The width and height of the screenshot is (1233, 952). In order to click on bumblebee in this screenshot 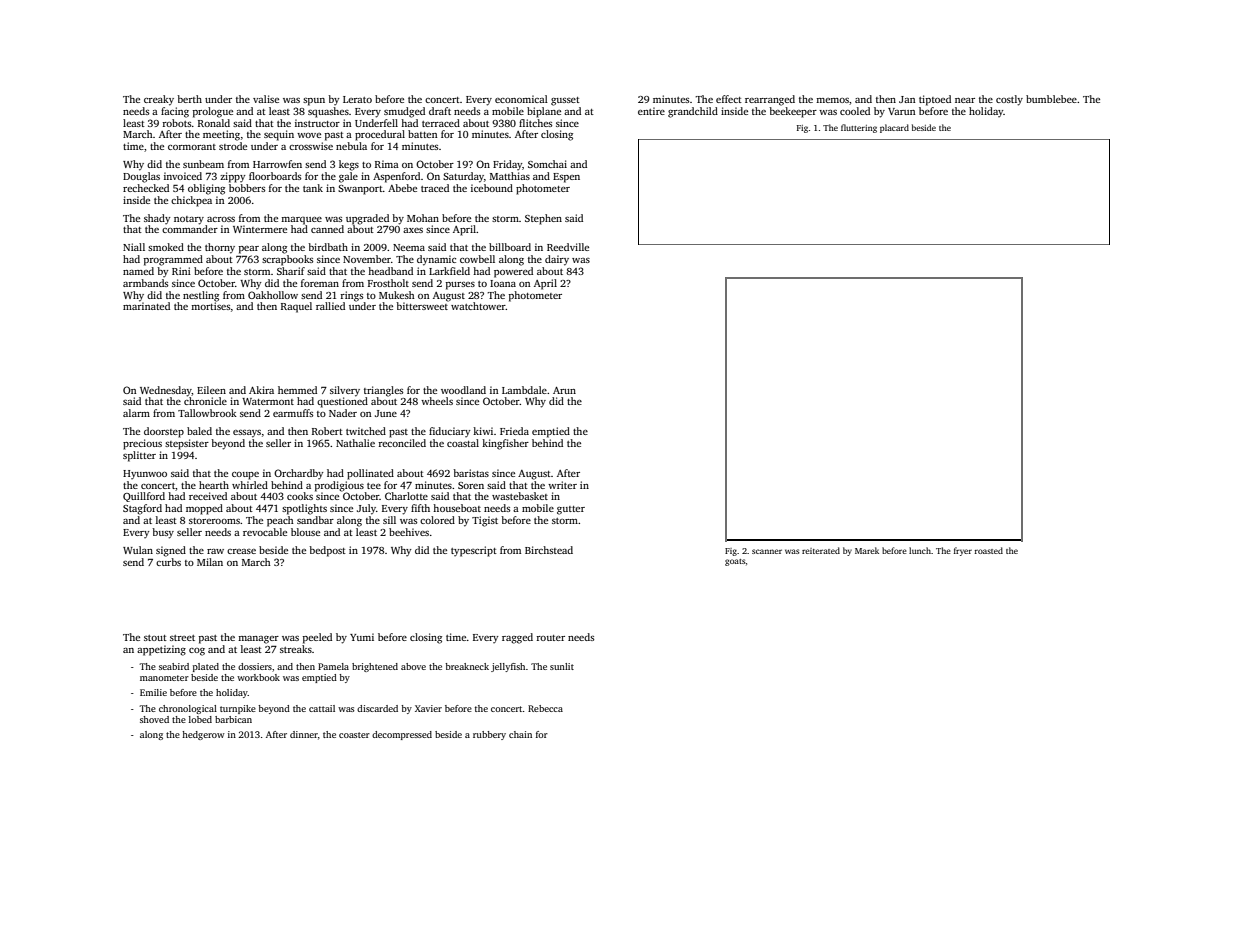, I will do `click(1051, 99)`.
